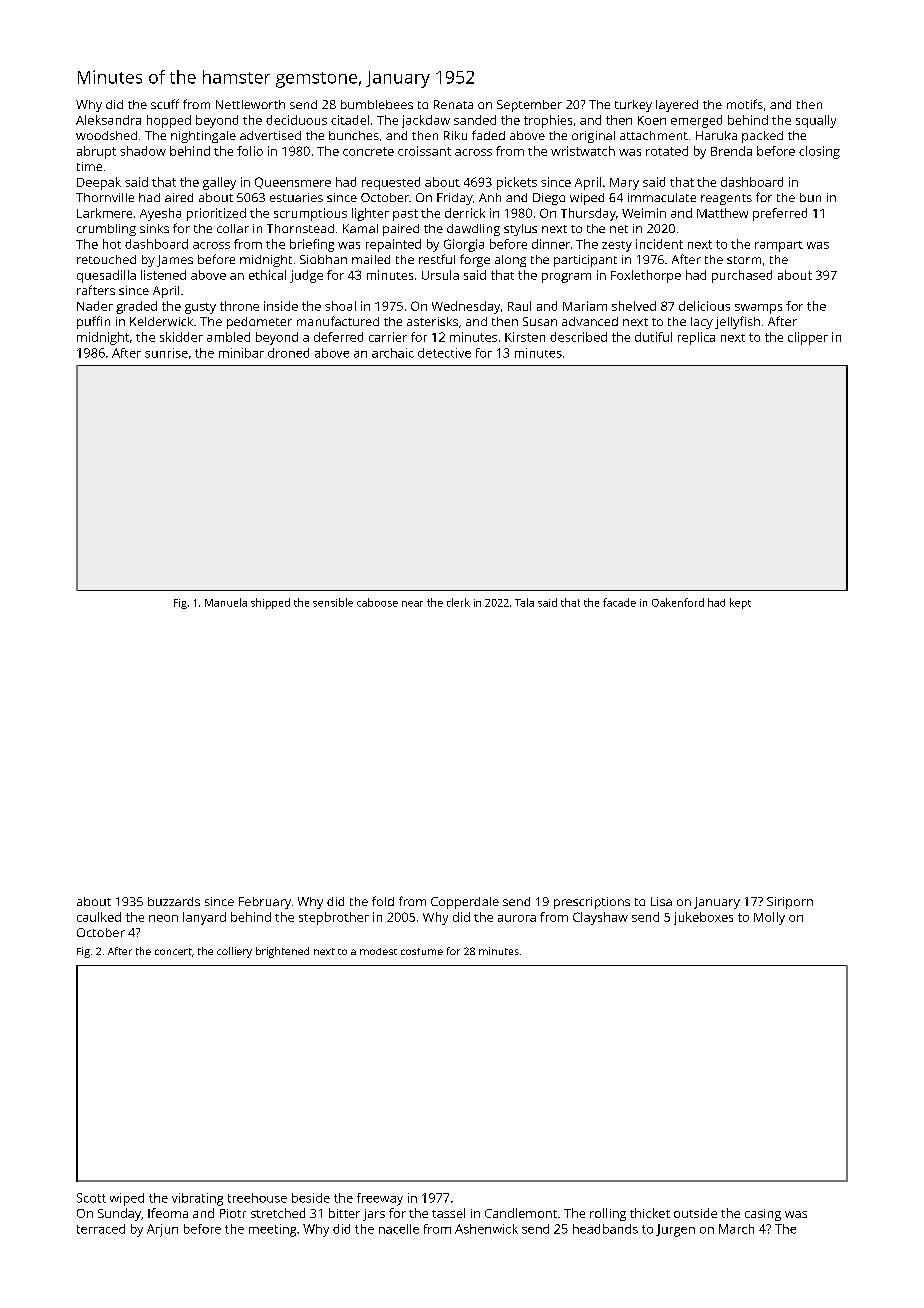 The width and height of the page is (924, 1308). I want to click on puffin, so click(93, 322).
